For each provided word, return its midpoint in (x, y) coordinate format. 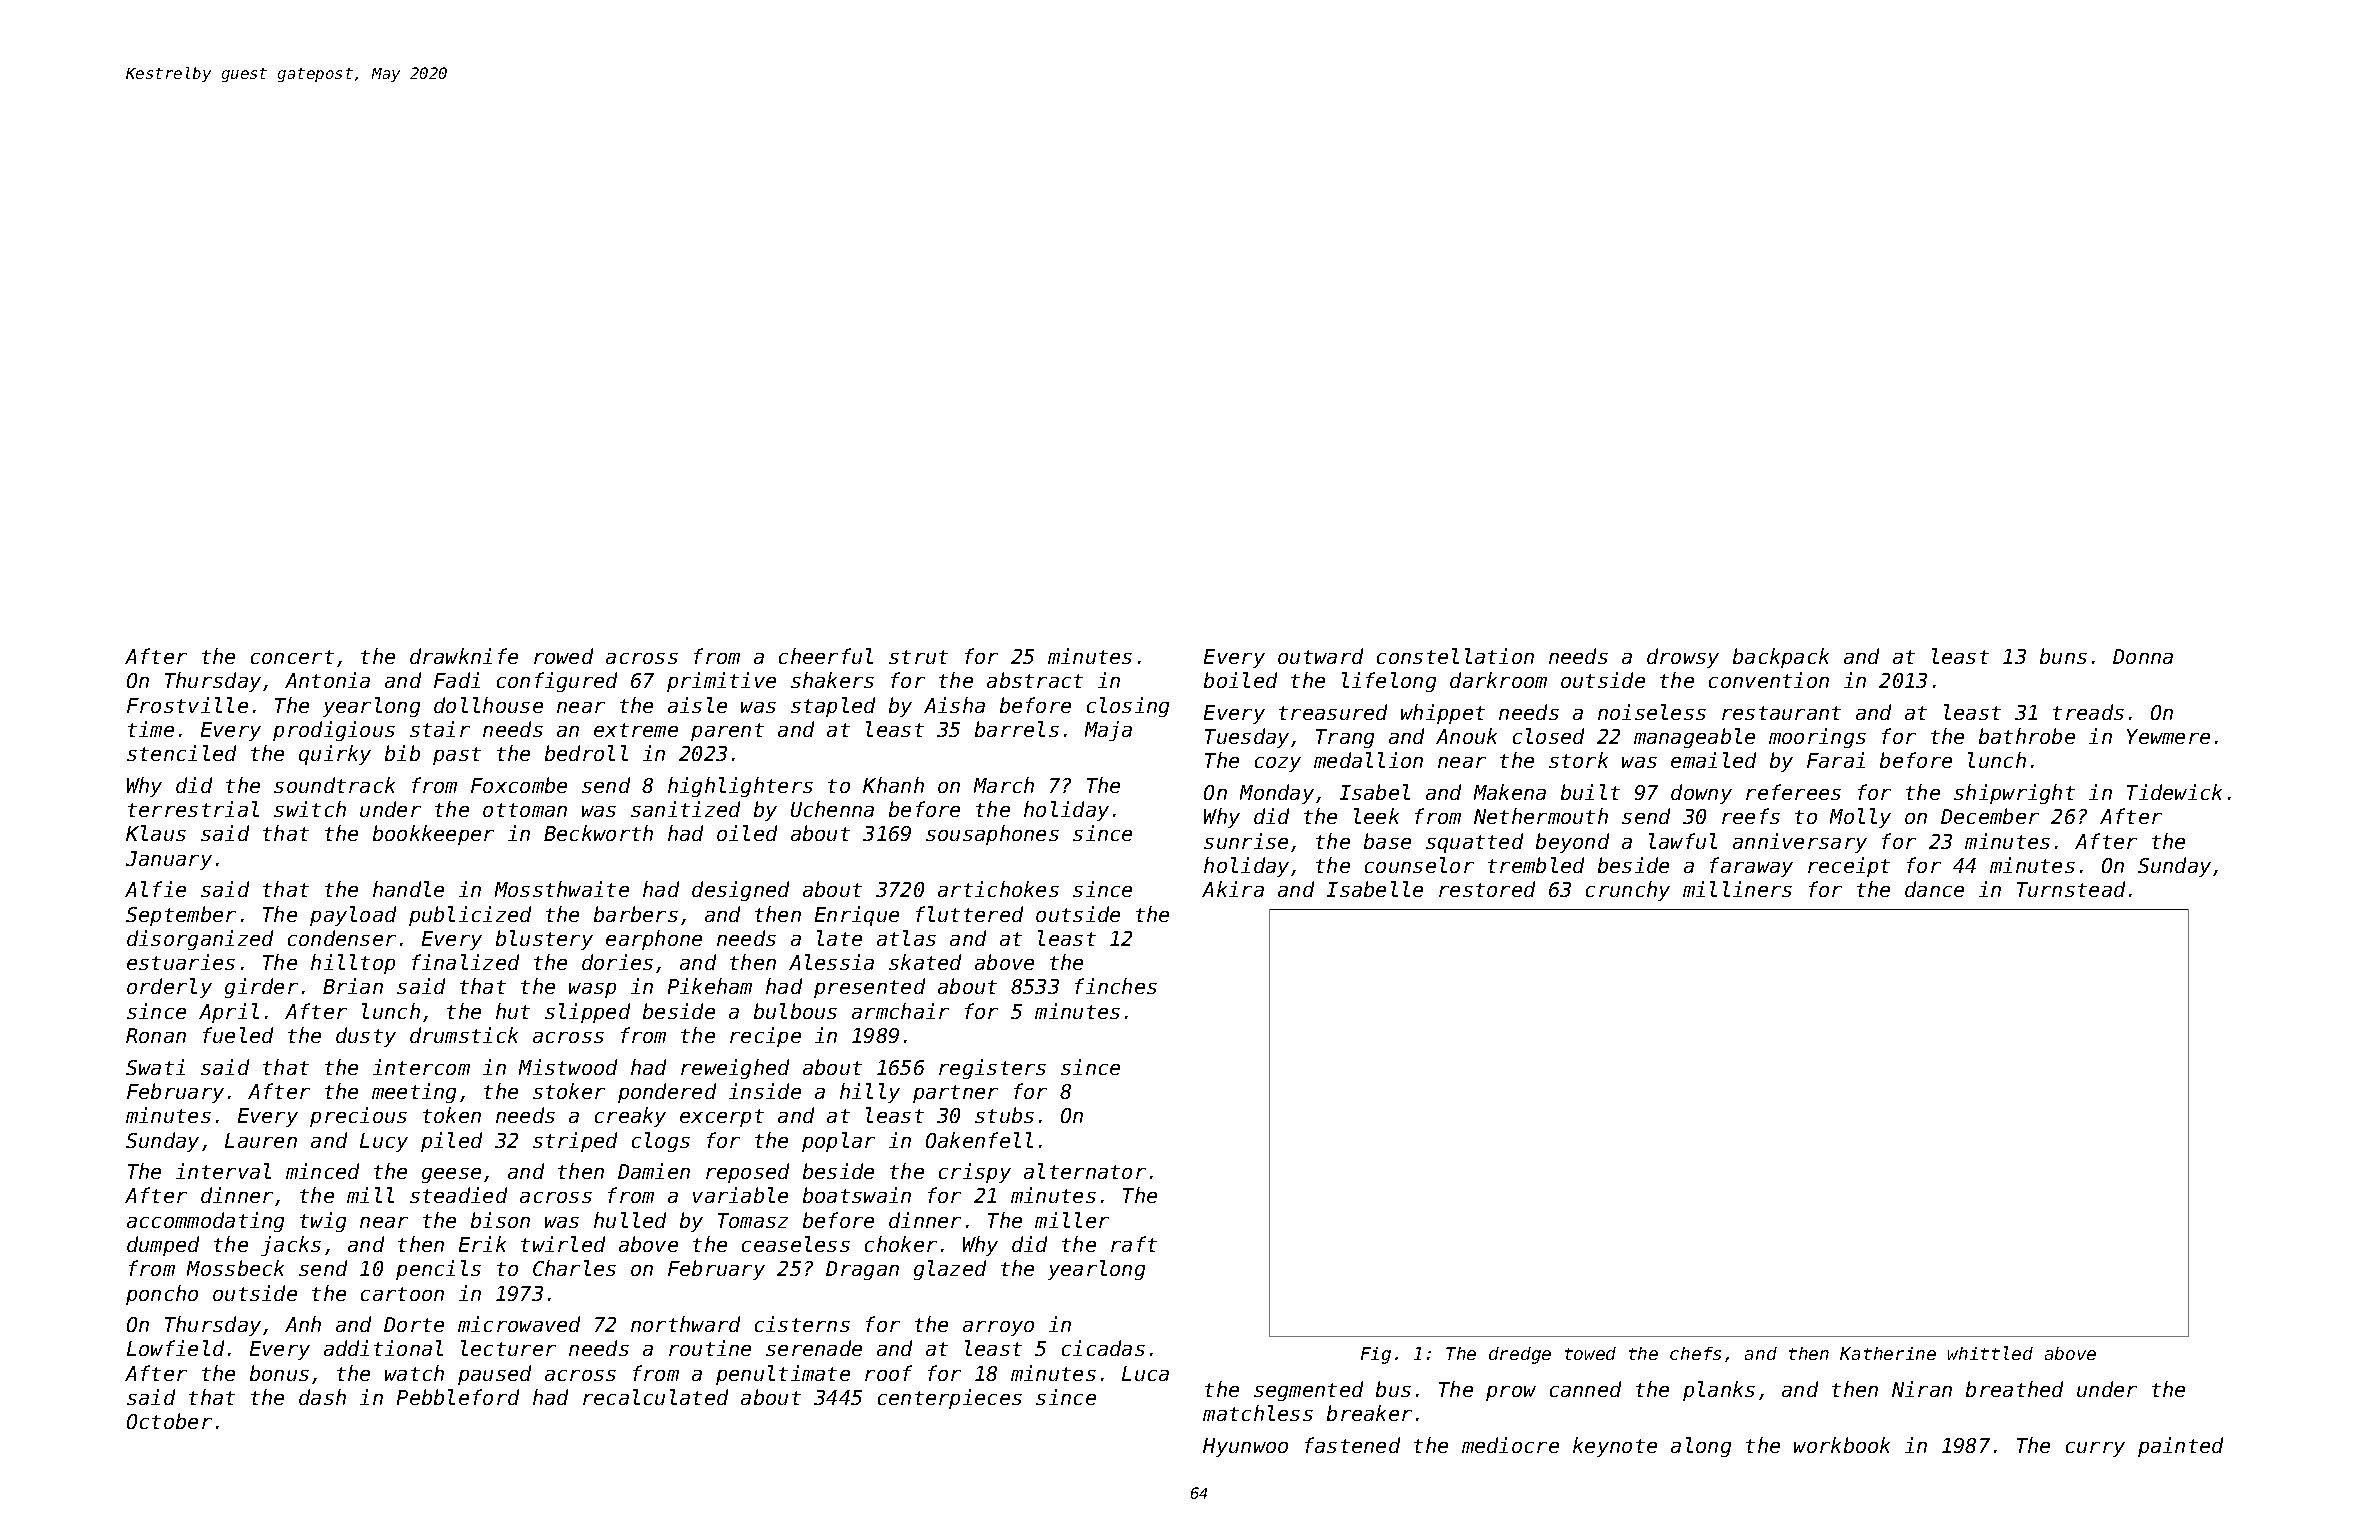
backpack (1781, 658)
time (151, 729)
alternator (1085, 1171)
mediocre (1510, 1445)
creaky (630, 1117)
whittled (1990, 1353)
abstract (1035, 680)
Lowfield (175, 1348)
